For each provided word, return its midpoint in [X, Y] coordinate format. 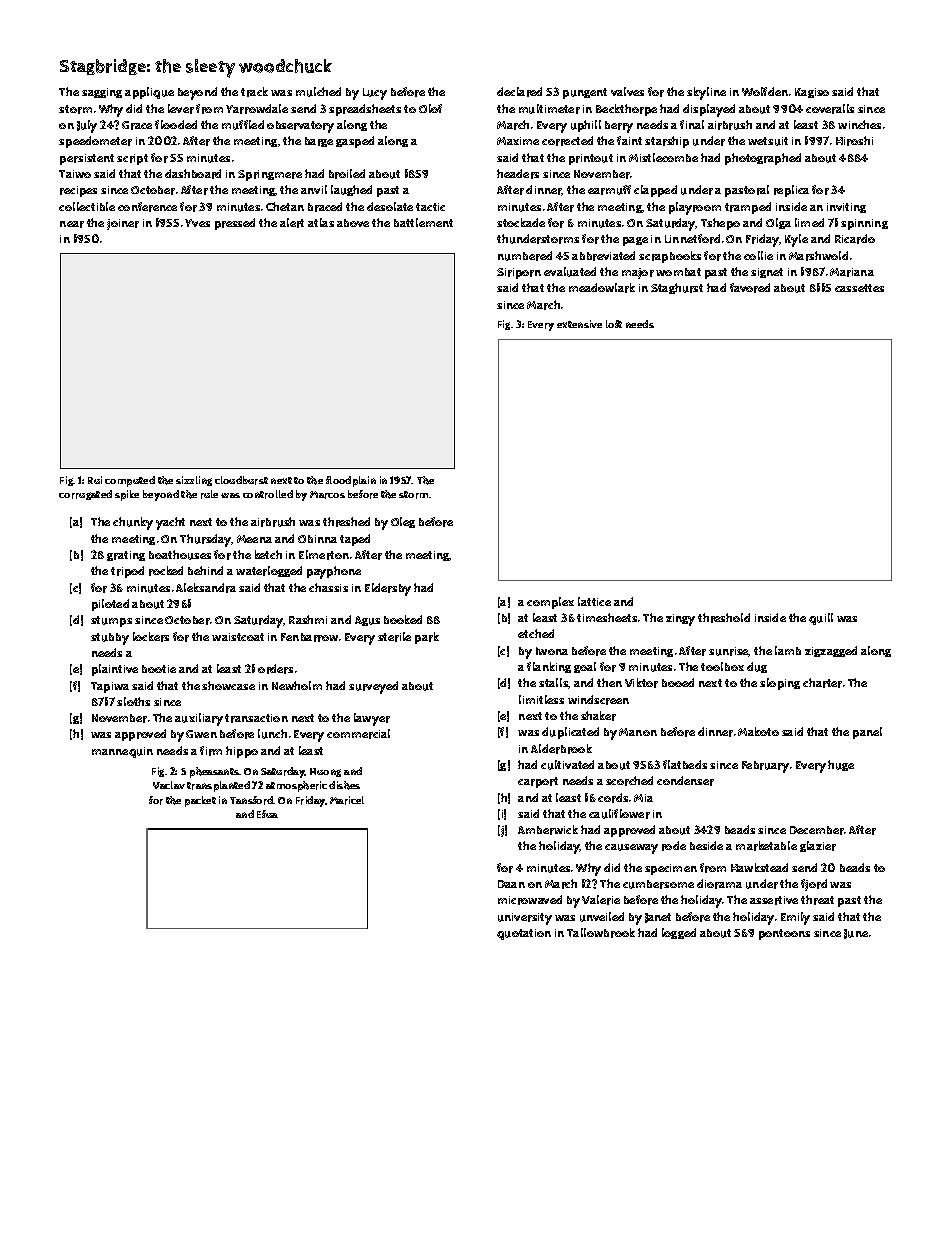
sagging [102, 93]
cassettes [859, 288]
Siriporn [519, 273]
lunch [272, 734]
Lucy [375, 94]
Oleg [403, 522]
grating [126, 556]
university [525, 919]
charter [822, 683]
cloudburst [241, 480]
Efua [267, 814]
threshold [724, 618]
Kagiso [812, 93]
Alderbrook [561, 749]
